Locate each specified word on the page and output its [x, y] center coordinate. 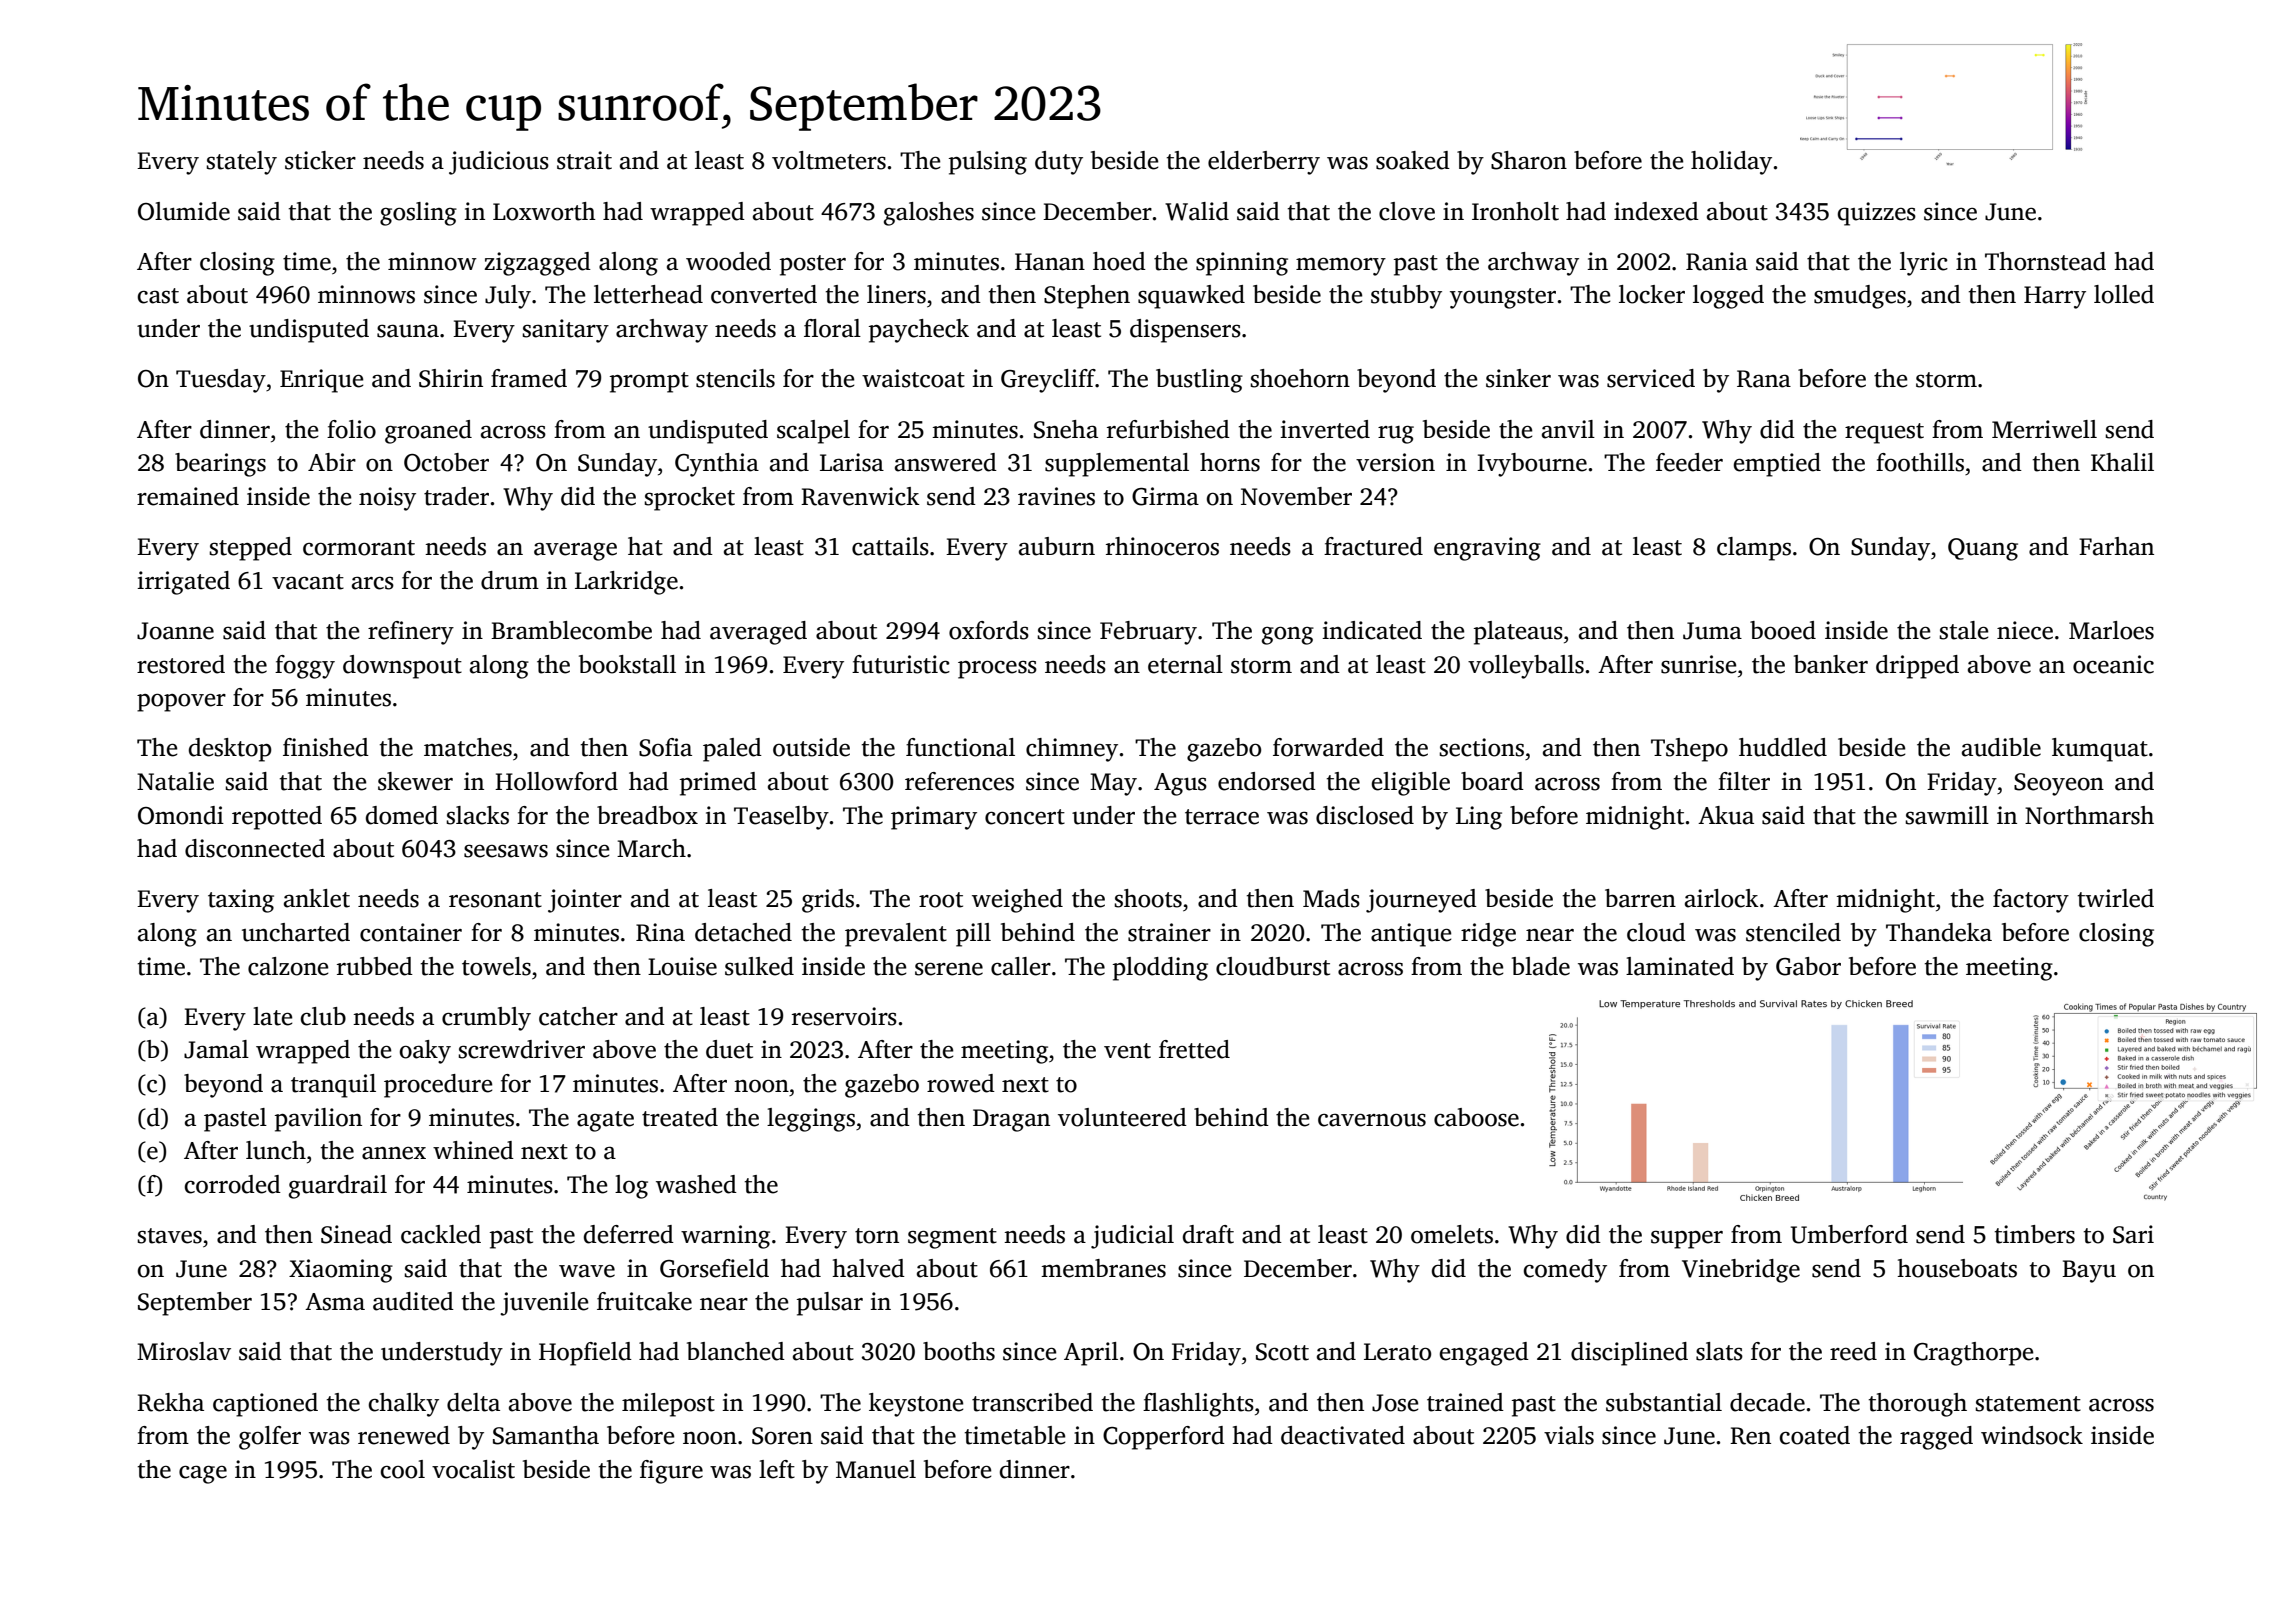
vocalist [473, 1469]
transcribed [1032, 1402]
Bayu [2089, 1271]
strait [584, 160]
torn [877, 1236]
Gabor [1808, 966]
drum [510, 580]
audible [2001, 747]
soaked [1413, 160]
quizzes [1877, 214]
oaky [425, 1052]
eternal [1185, 664]
